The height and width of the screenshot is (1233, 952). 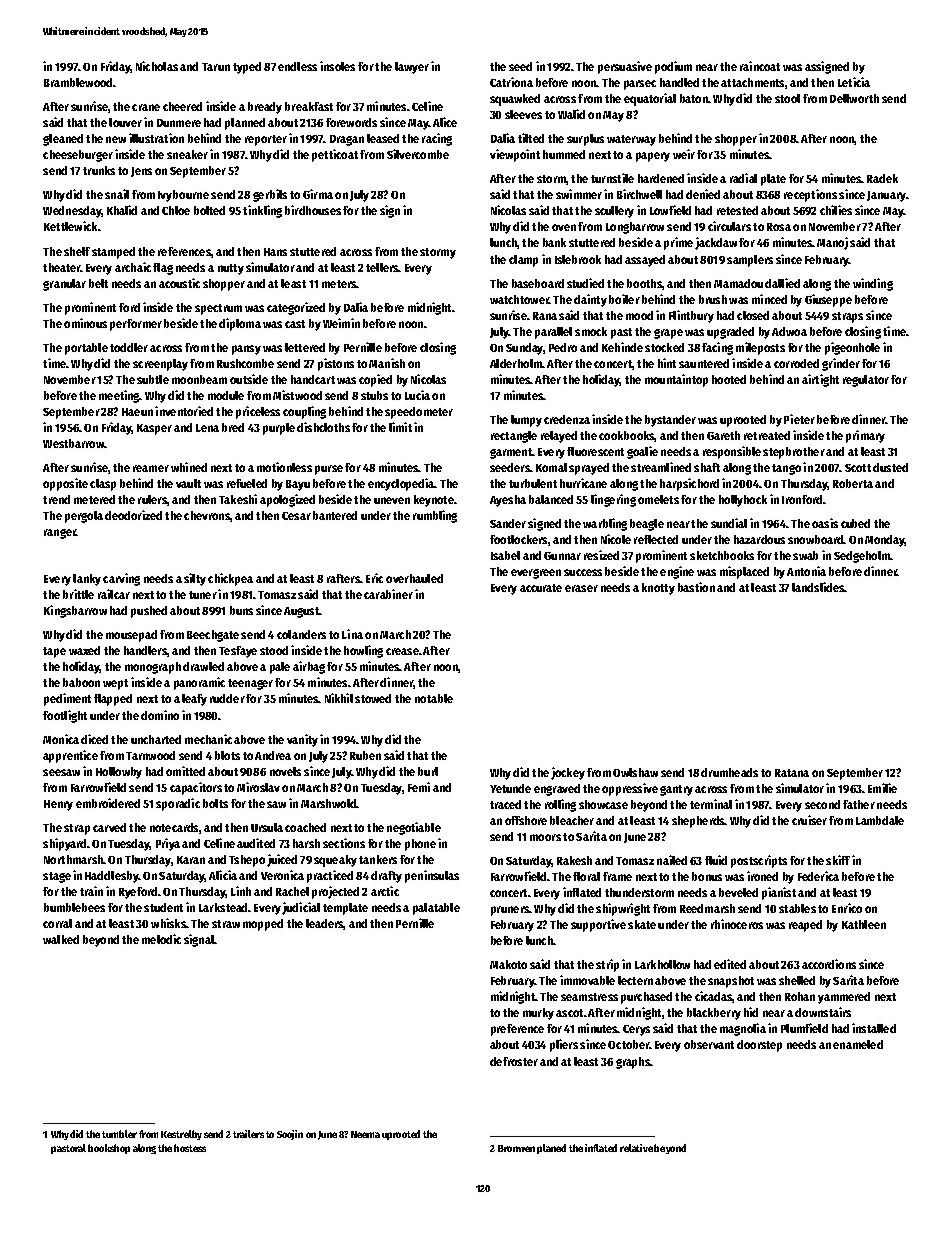 I want to click on lawyer, so click(x=412, y=68).
